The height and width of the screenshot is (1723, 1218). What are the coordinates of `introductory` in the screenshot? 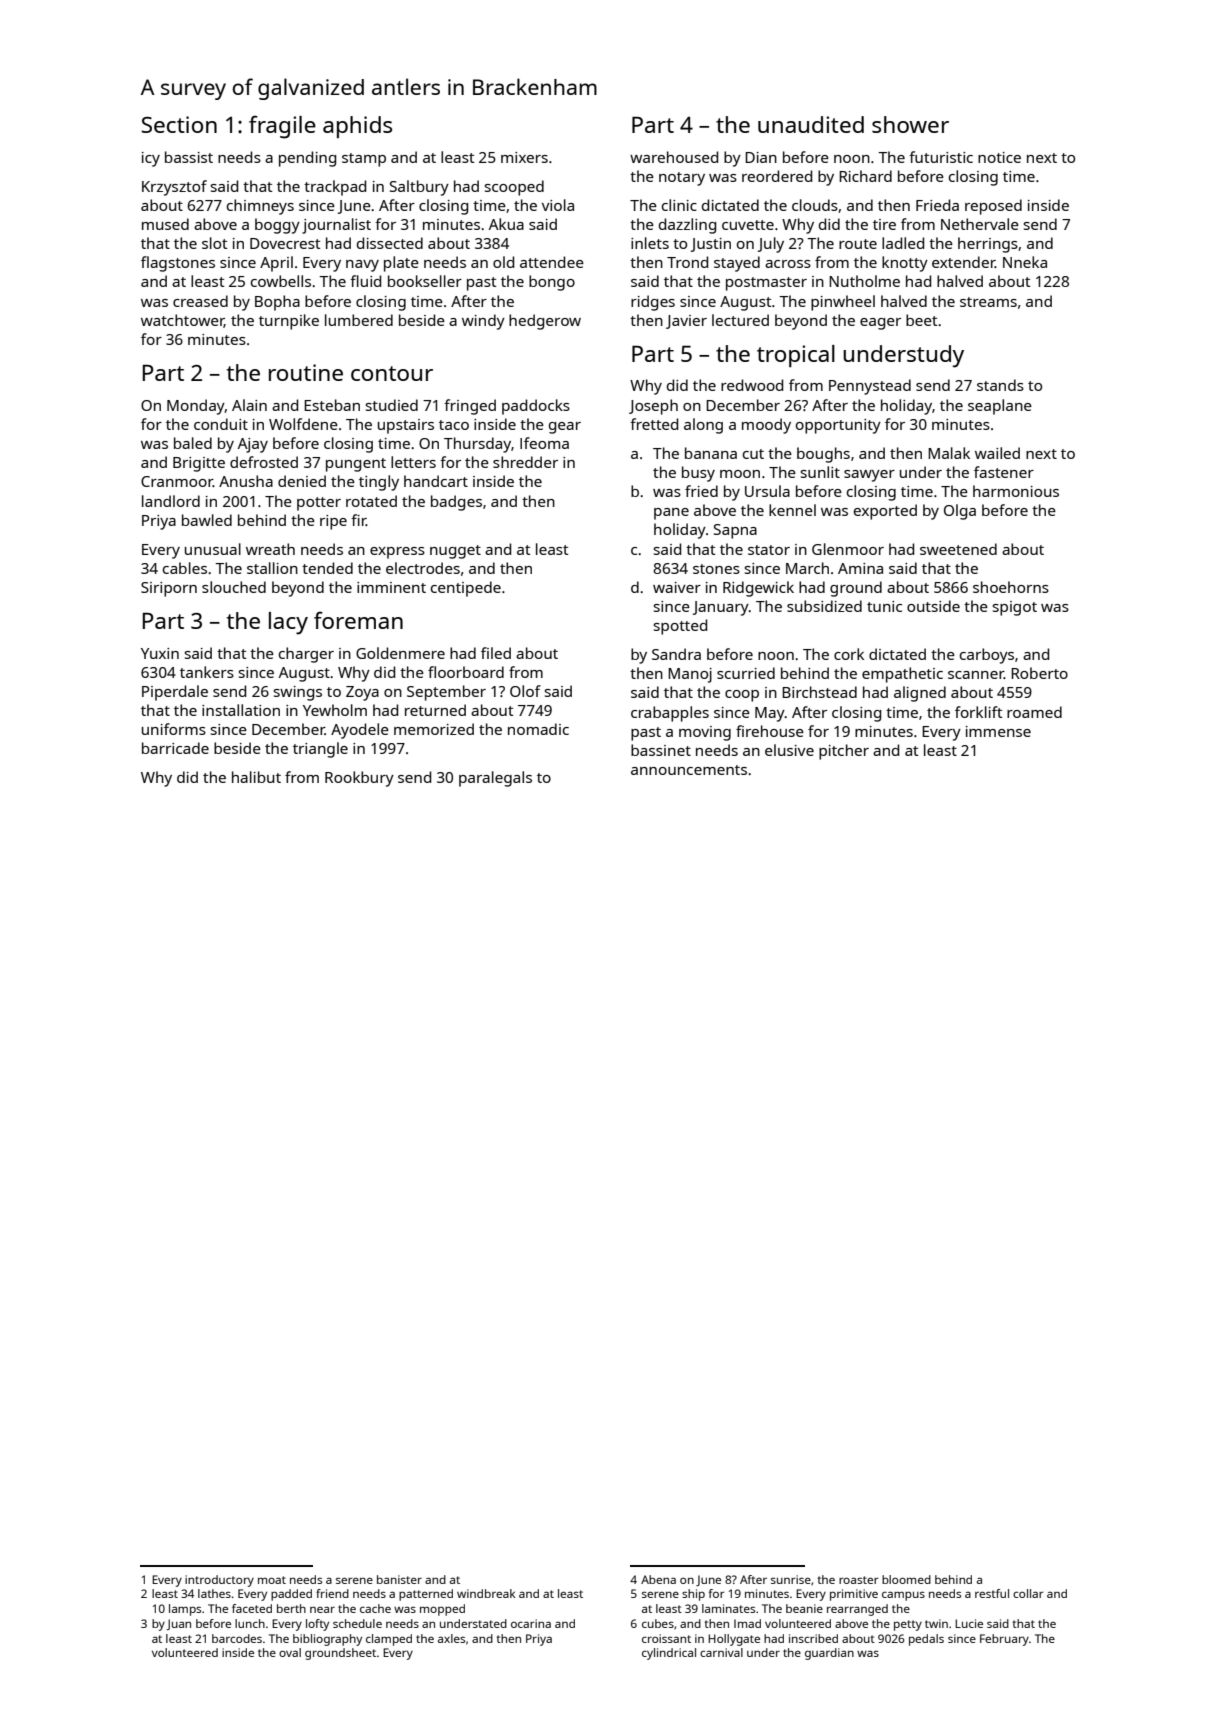 It's located at (219, 1581).
